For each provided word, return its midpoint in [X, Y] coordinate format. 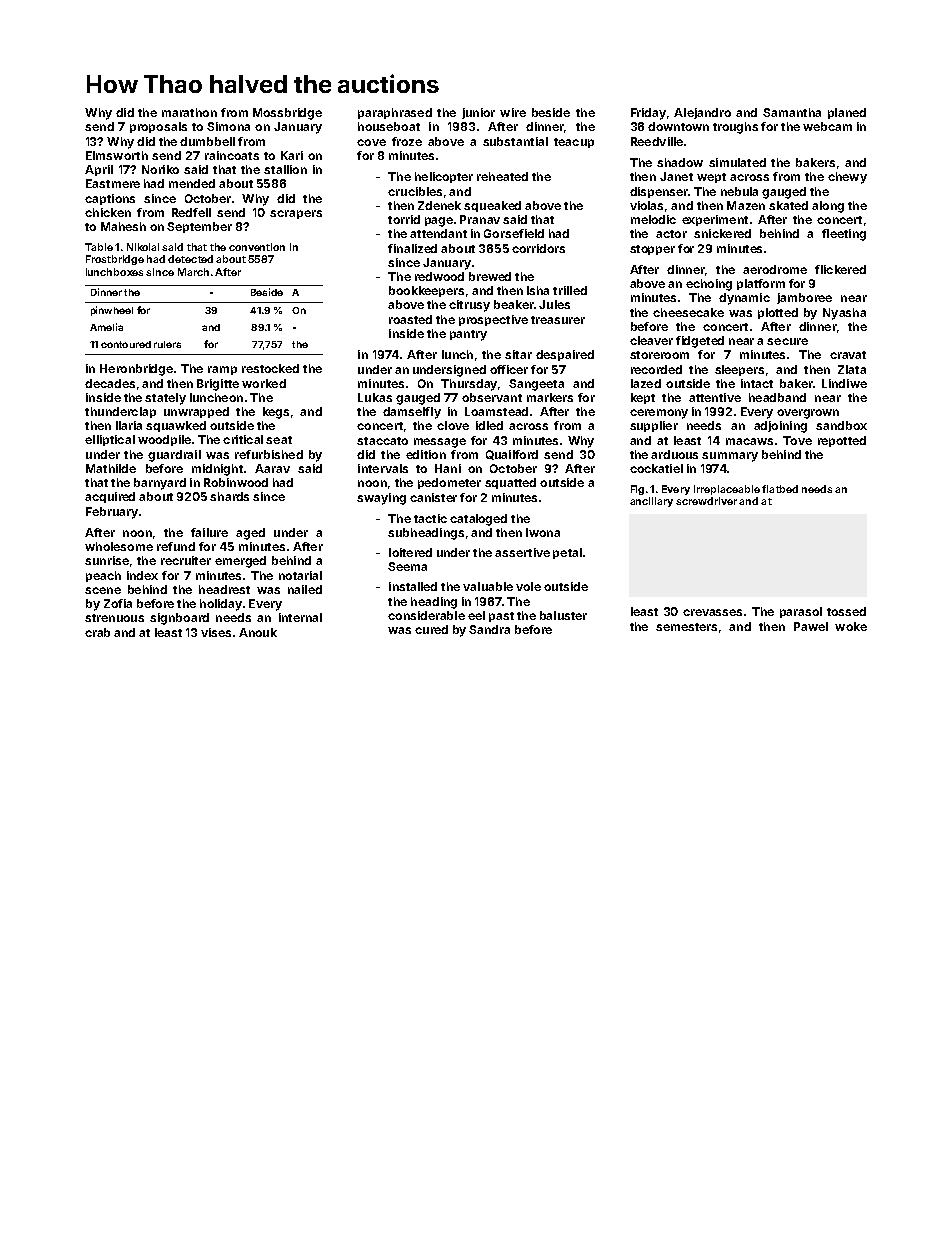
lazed [646, 383]
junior [478, 113]
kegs [276, 413]
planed [847, 113]
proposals [158, 127]
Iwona [543, 532]
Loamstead [496, 411]
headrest [224, 589]
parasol [801, 612]
